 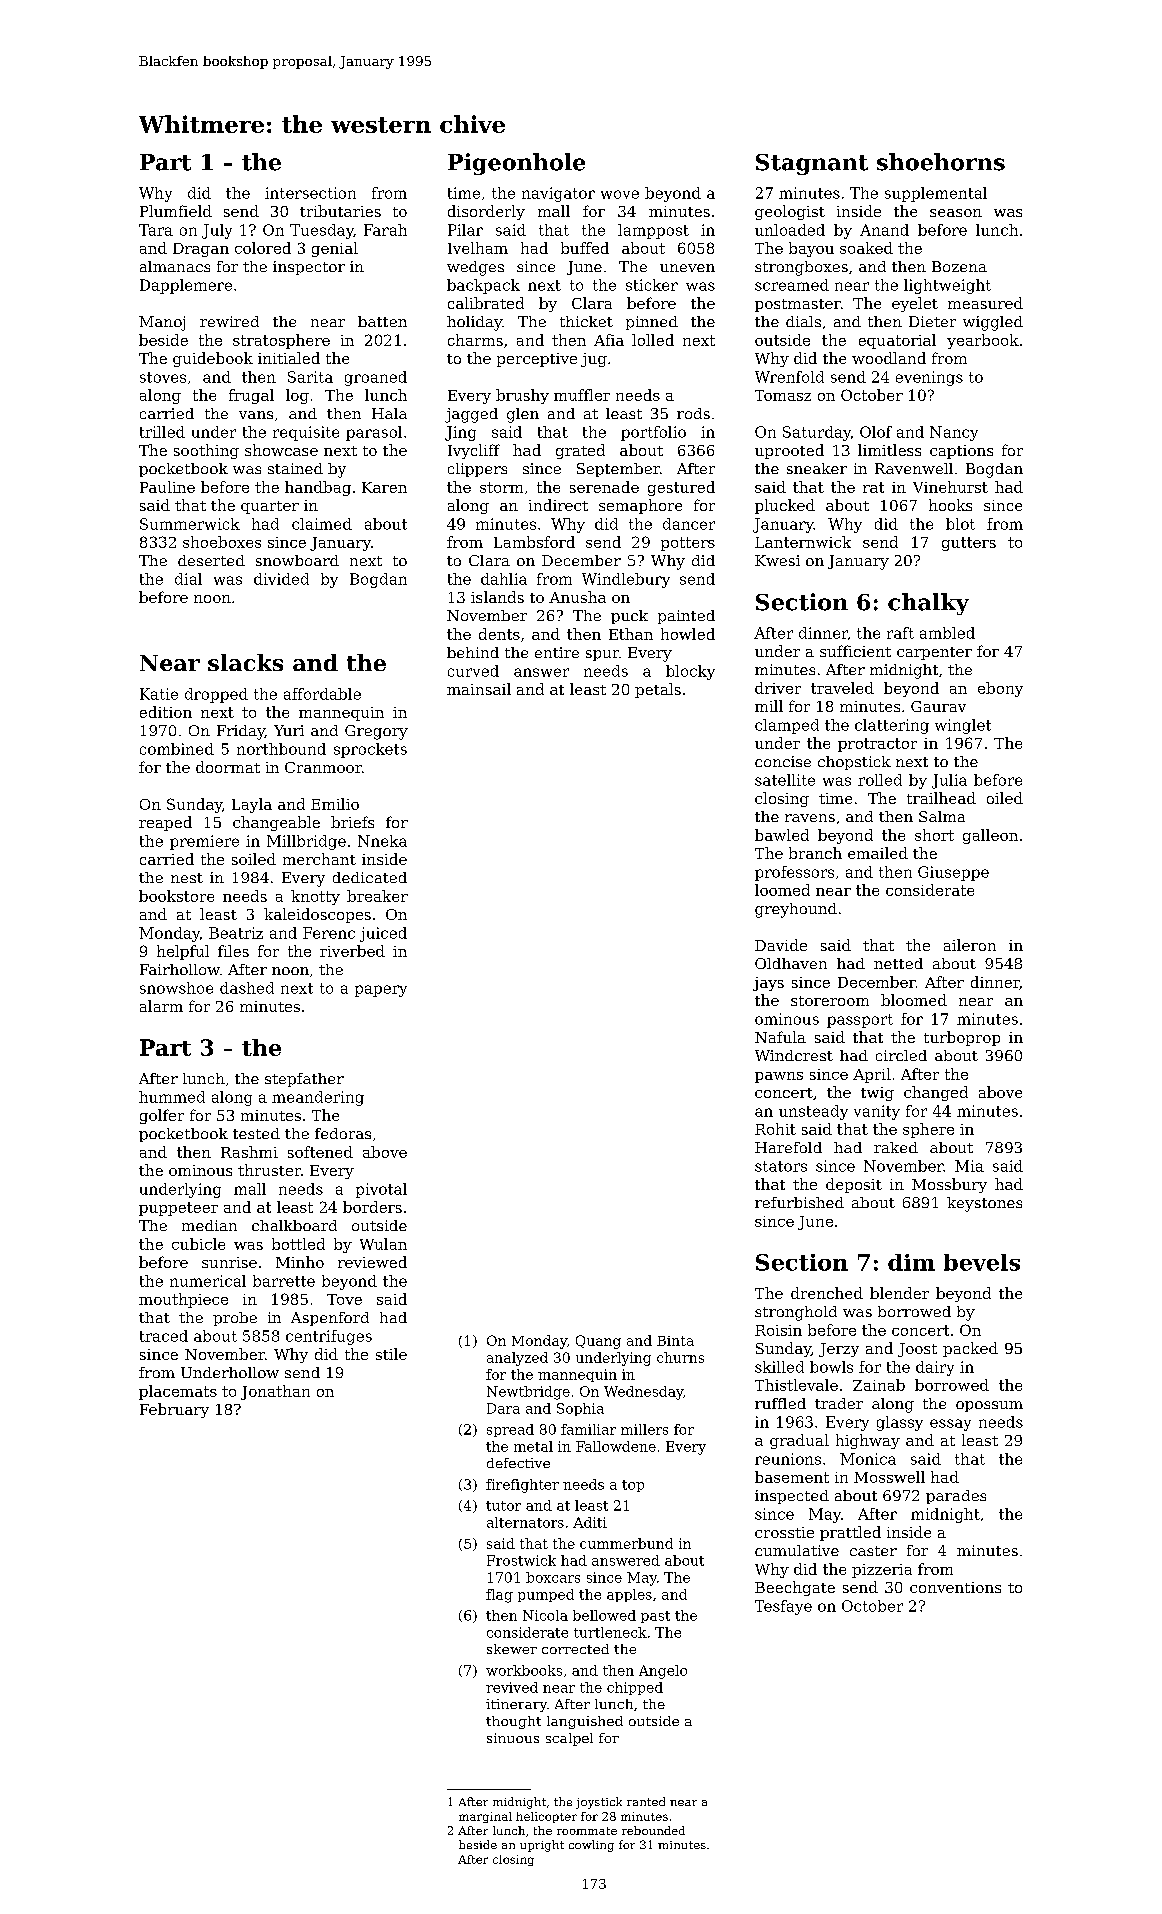 What do you see at coordinates (768, 984) in the screenshot?
I see `jays` at bounding box center [768, 984].
